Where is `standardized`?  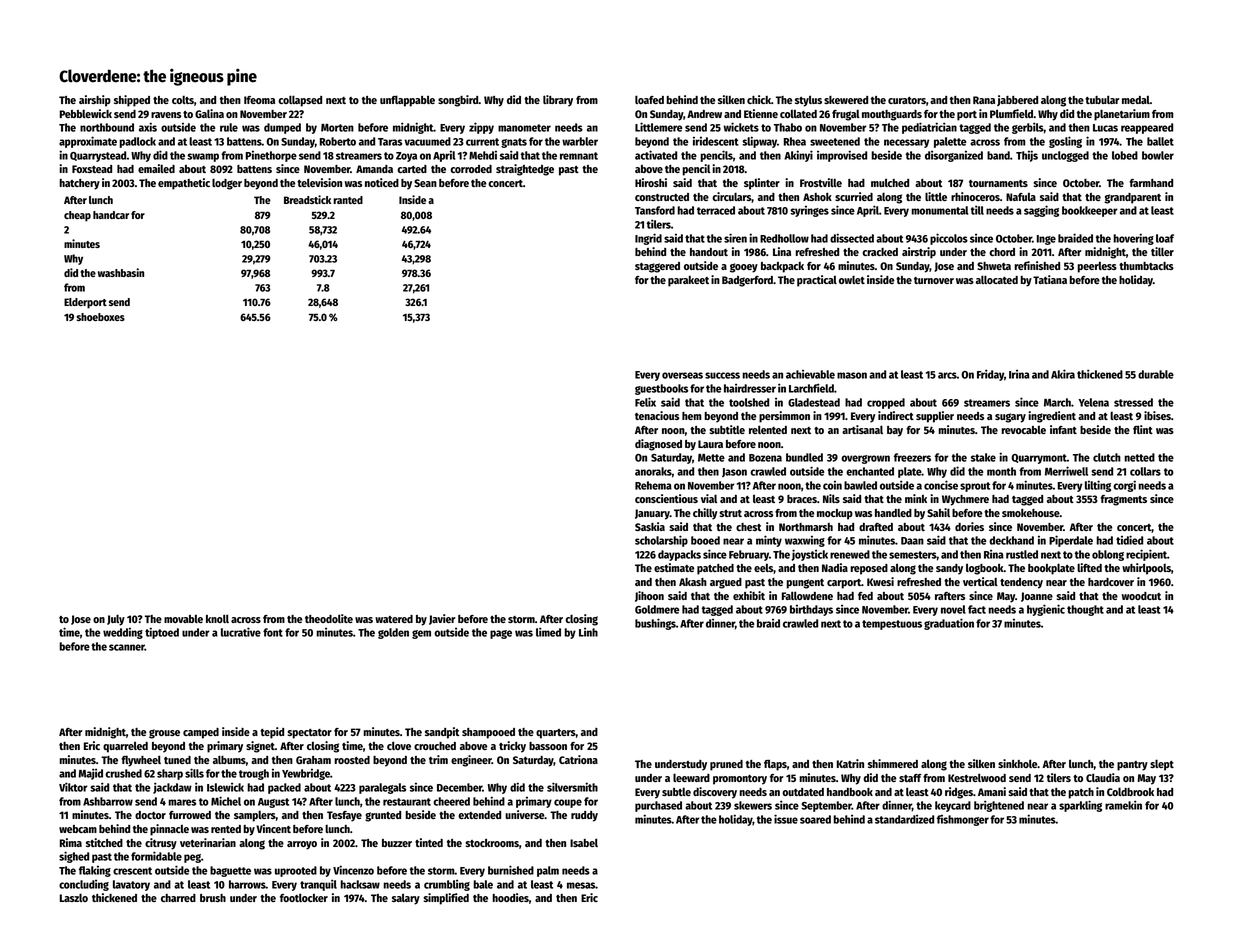
standardized is located at coordinates (904, 819).
